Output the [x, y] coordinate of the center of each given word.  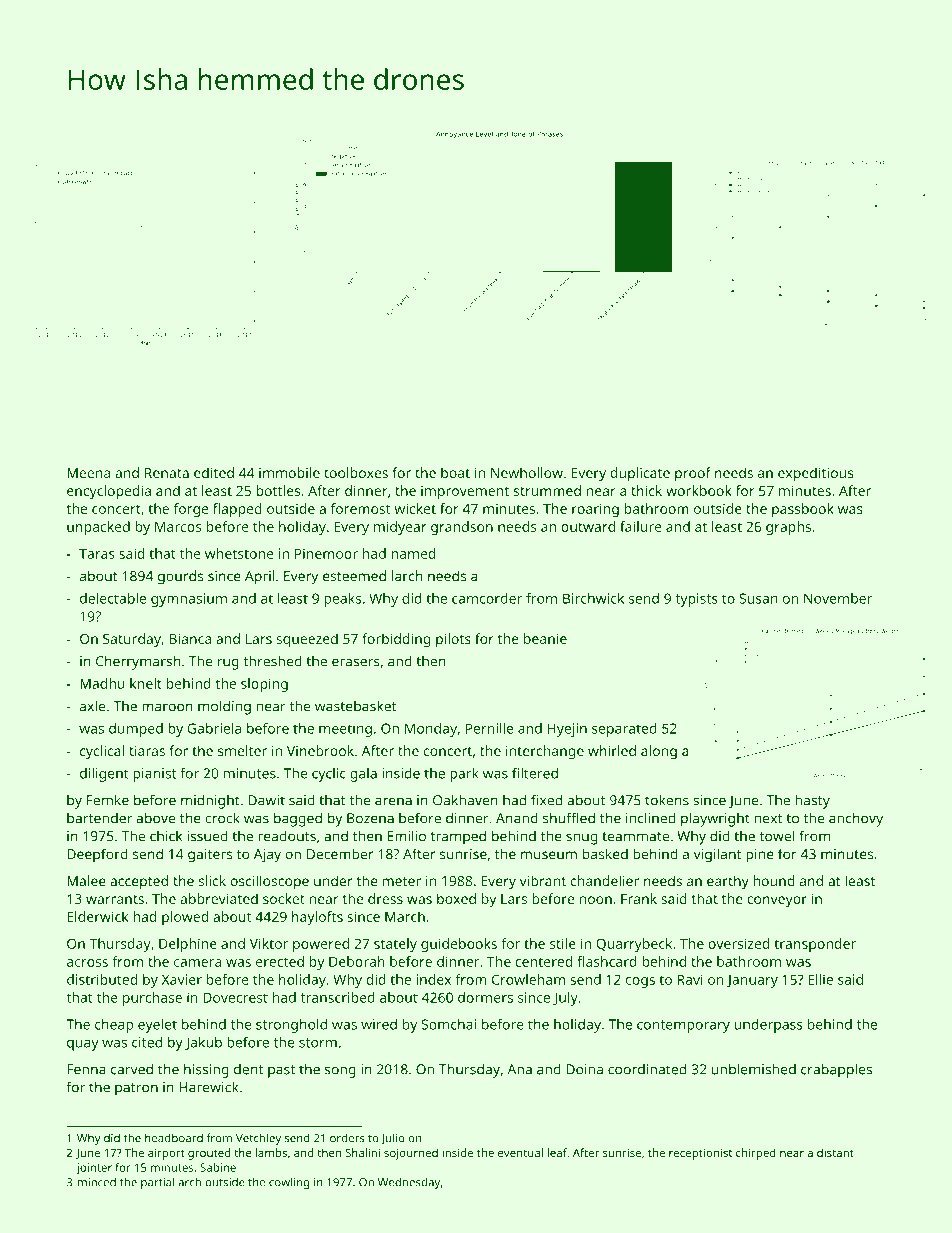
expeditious [816, 474]
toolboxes [356, 472]
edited [214, 472]
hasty [812, 801]
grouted [209, 1154]
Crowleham [528, 979]
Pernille [490, 728]
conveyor [777, 902]
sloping [264, 685]
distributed [102, 979]
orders [347, 1138]
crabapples [836, 1070]
